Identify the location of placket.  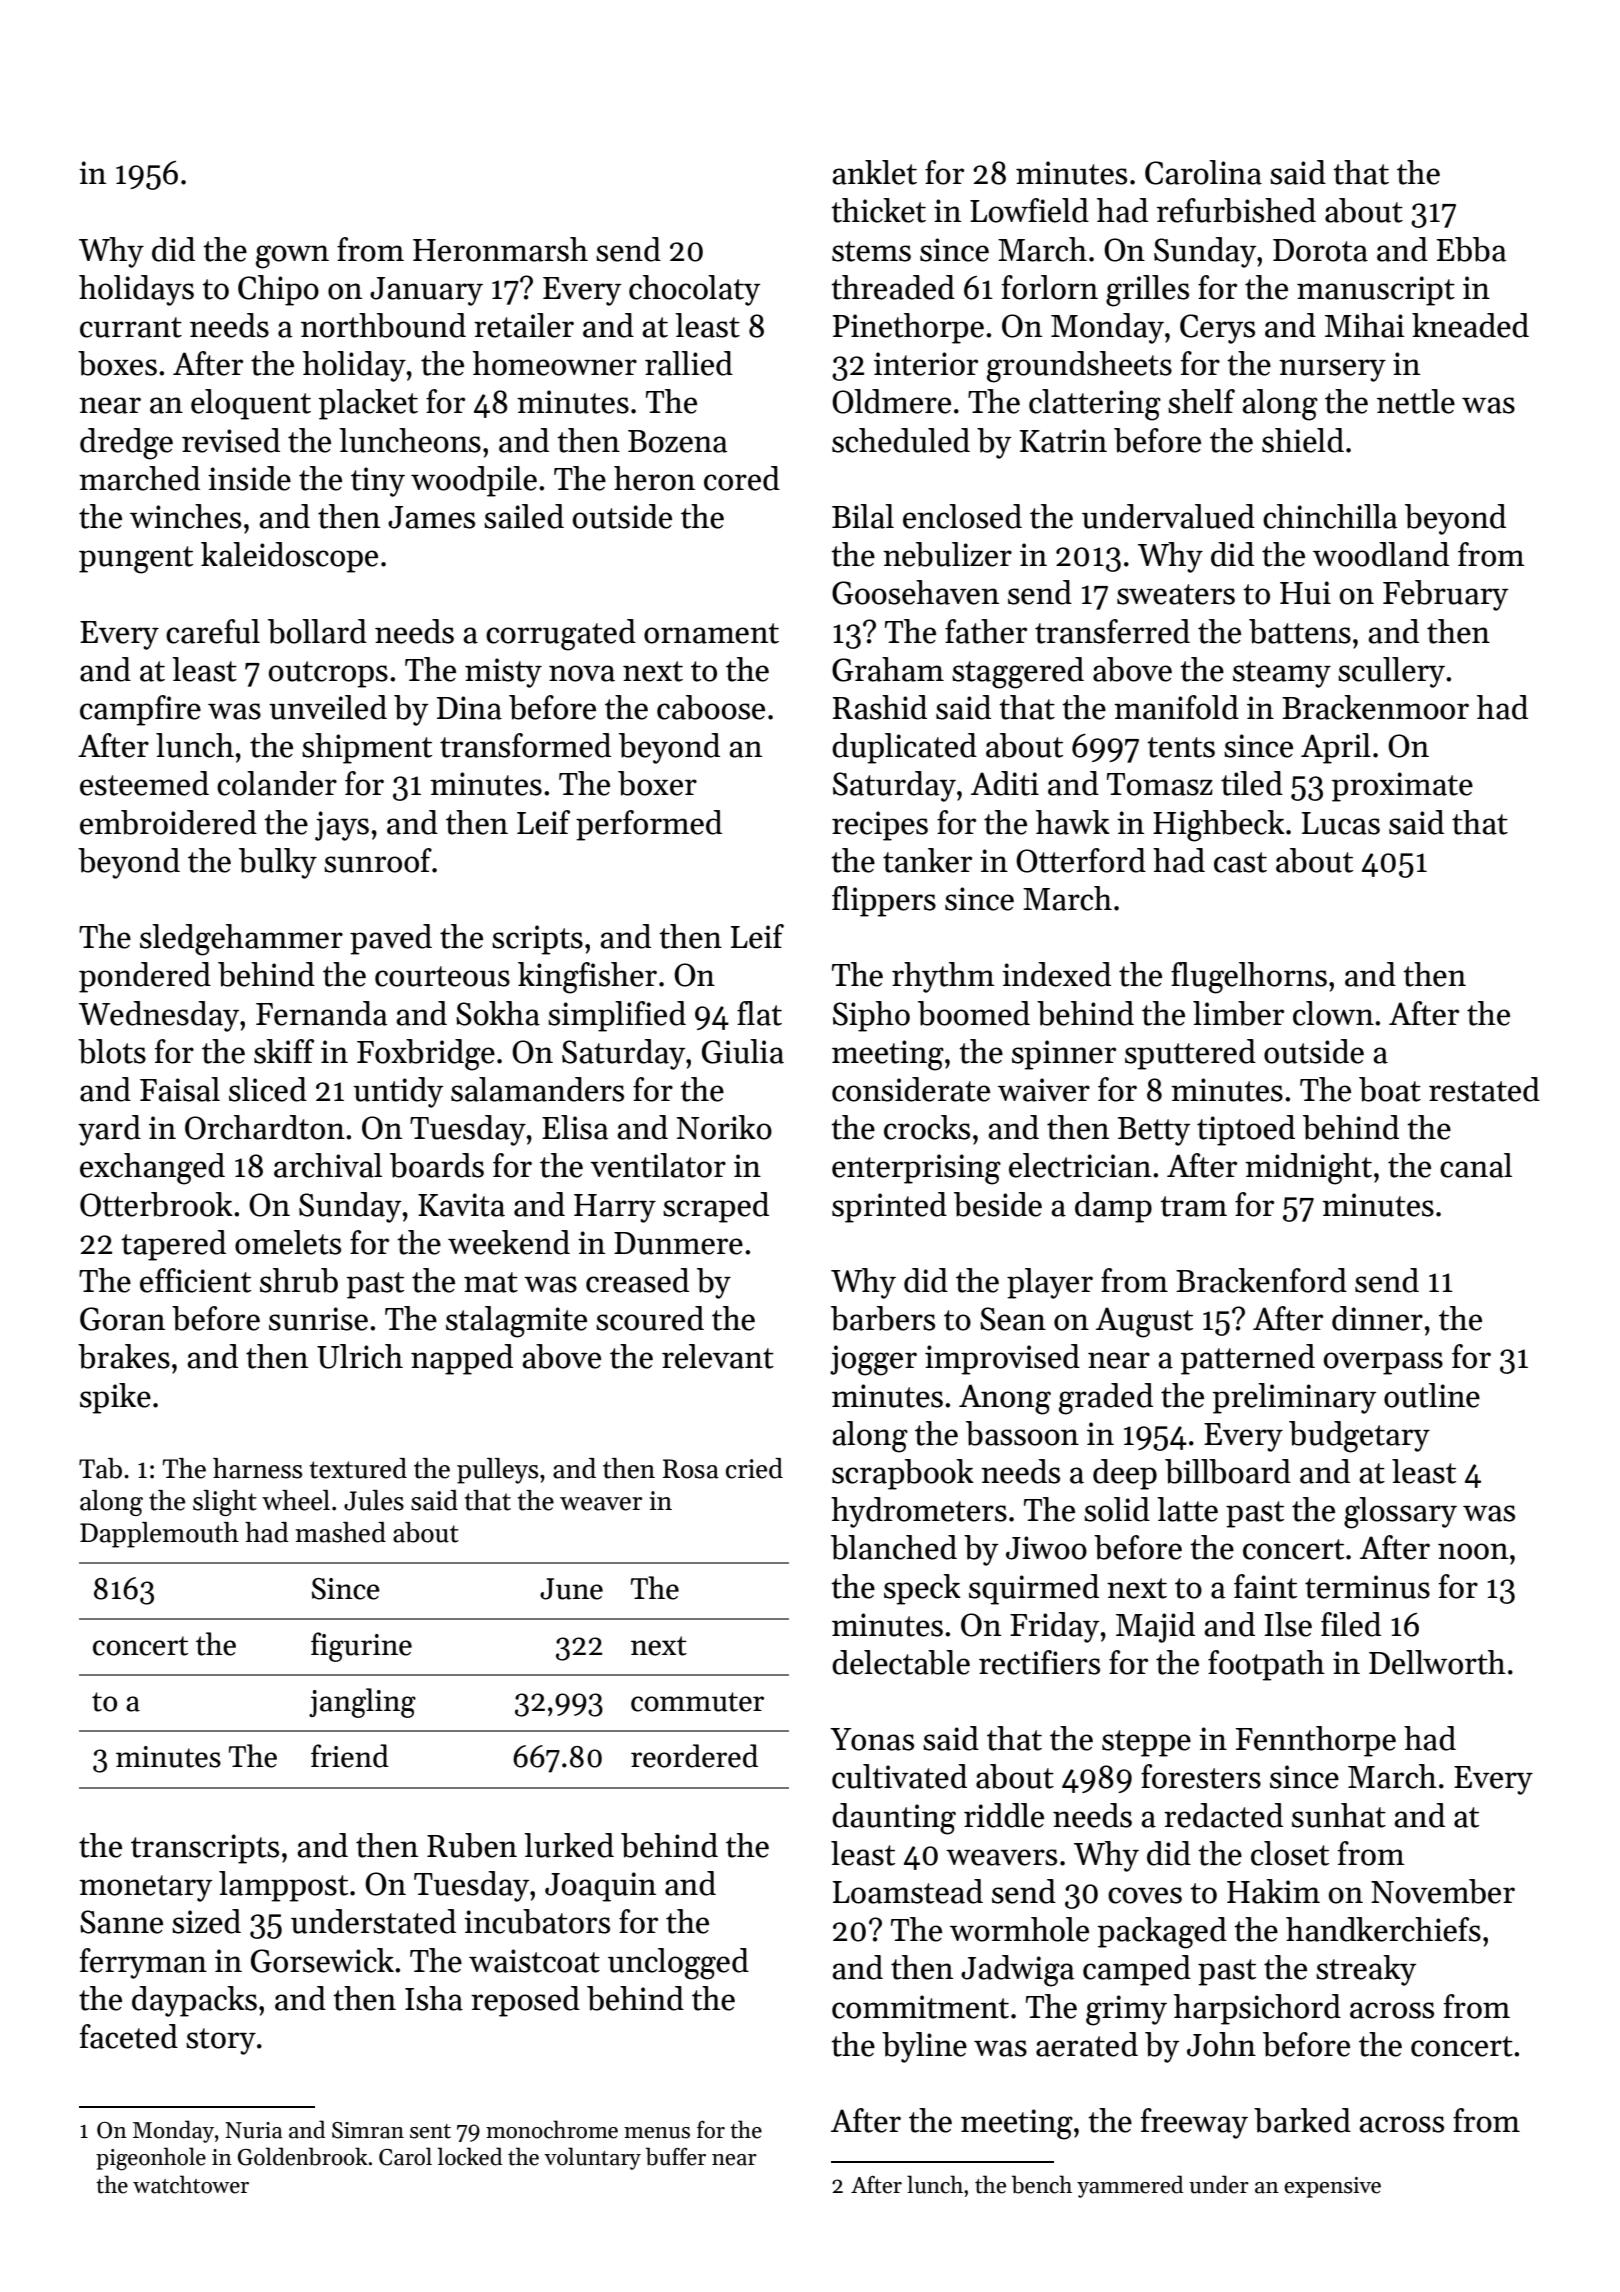
(368, 404).
